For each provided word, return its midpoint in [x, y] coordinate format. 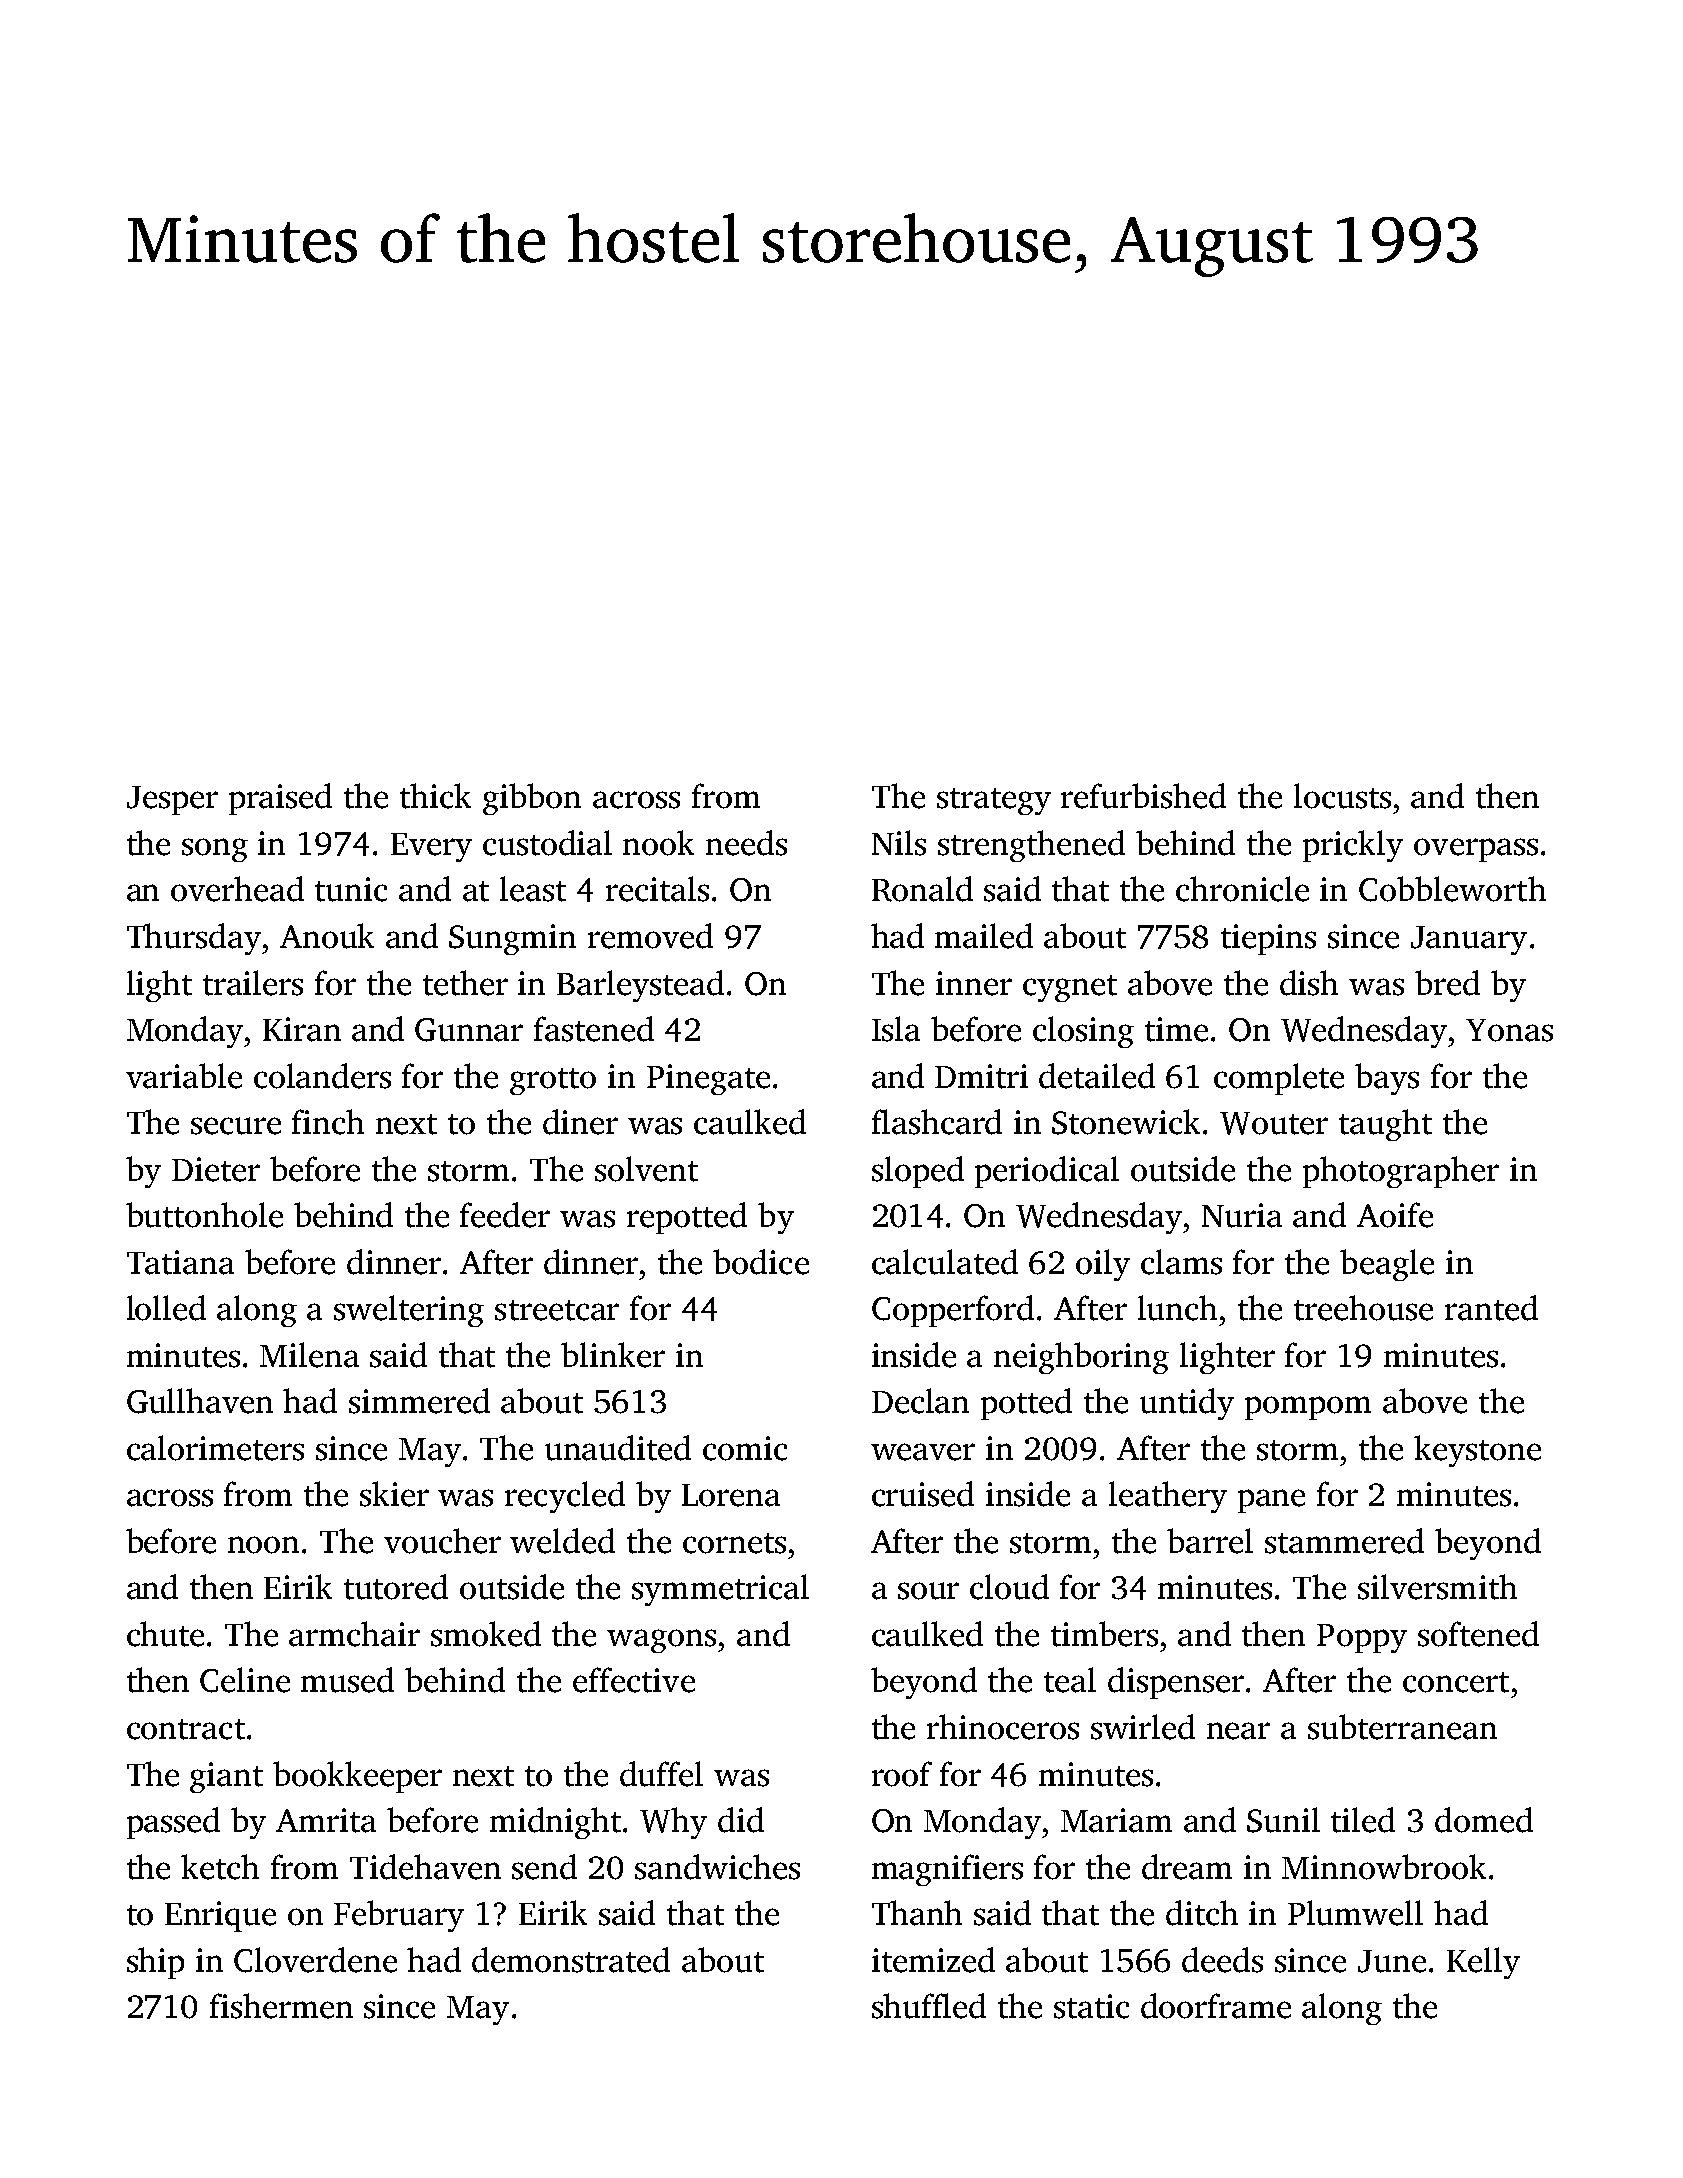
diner [580, 1122]
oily [1103, 1265]
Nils [899, 843]
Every [431, 847]
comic [745, 1448]
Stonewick [1126, 1122]
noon [263, 1545]
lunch [1177, 1308]
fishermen [281, 2006]
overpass [1476, 850]
